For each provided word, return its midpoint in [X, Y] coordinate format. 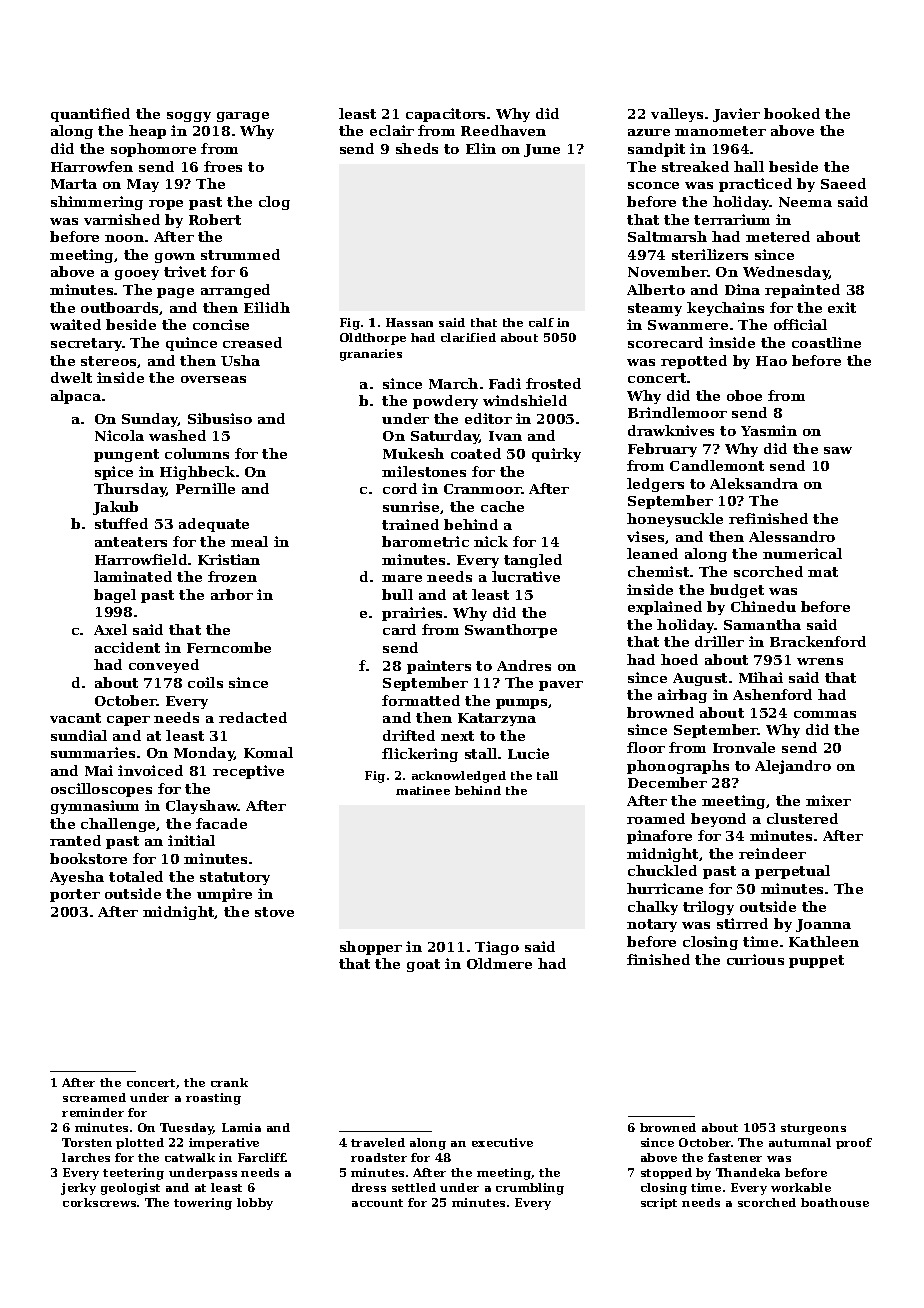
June [542, 150]
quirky [556, 455]
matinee [423, 790]
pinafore [659, 837]
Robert [215, 219]
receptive [248, 772]
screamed [94, 1097]
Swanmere [688, 325]
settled [414, 1187]
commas [825, 714]
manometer [720, 131]
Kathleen [824, 941]
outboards [120, 308]
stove [274, 912]
